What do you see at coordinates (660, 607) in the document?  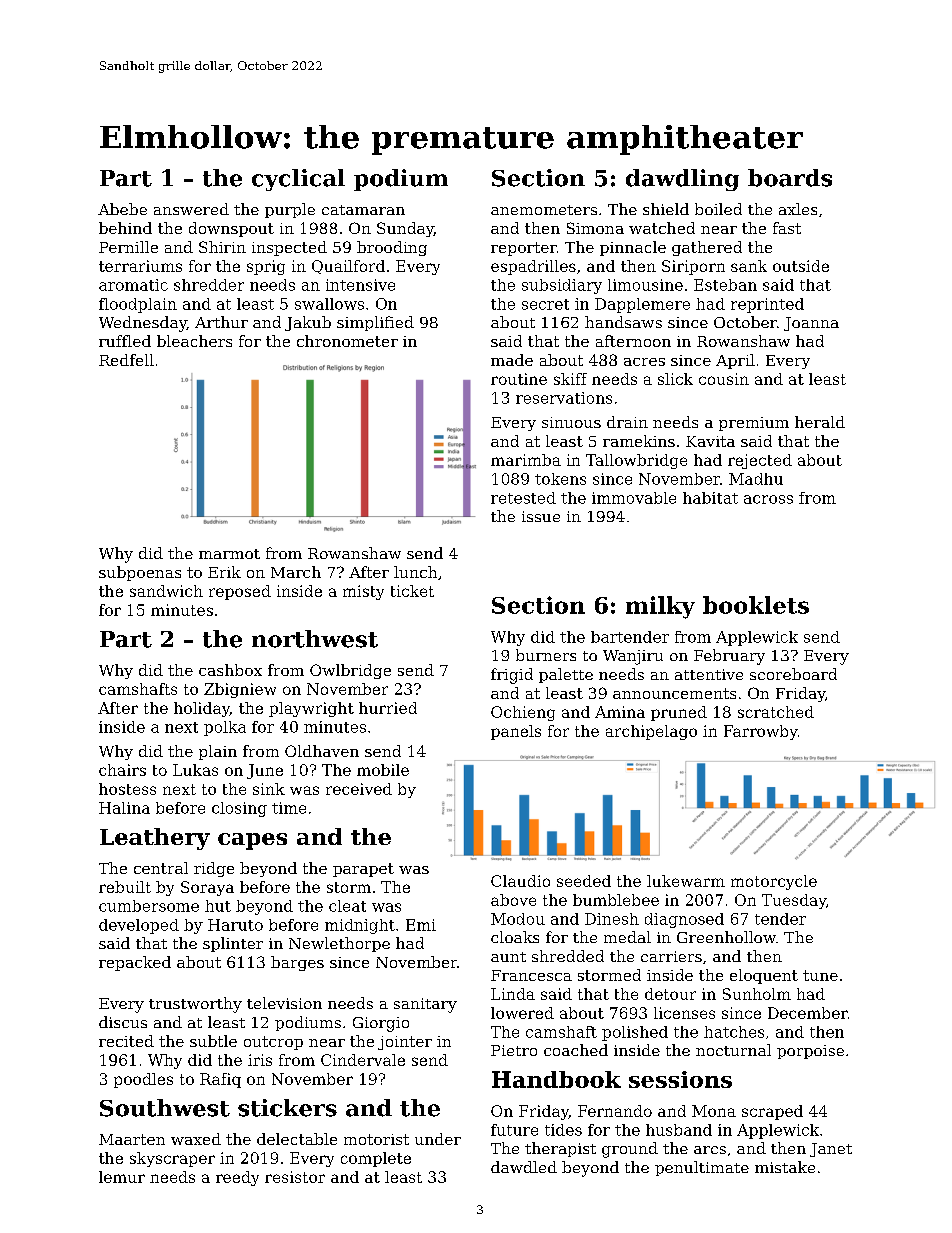 I see `milky` at bounding box center [660, 607].
